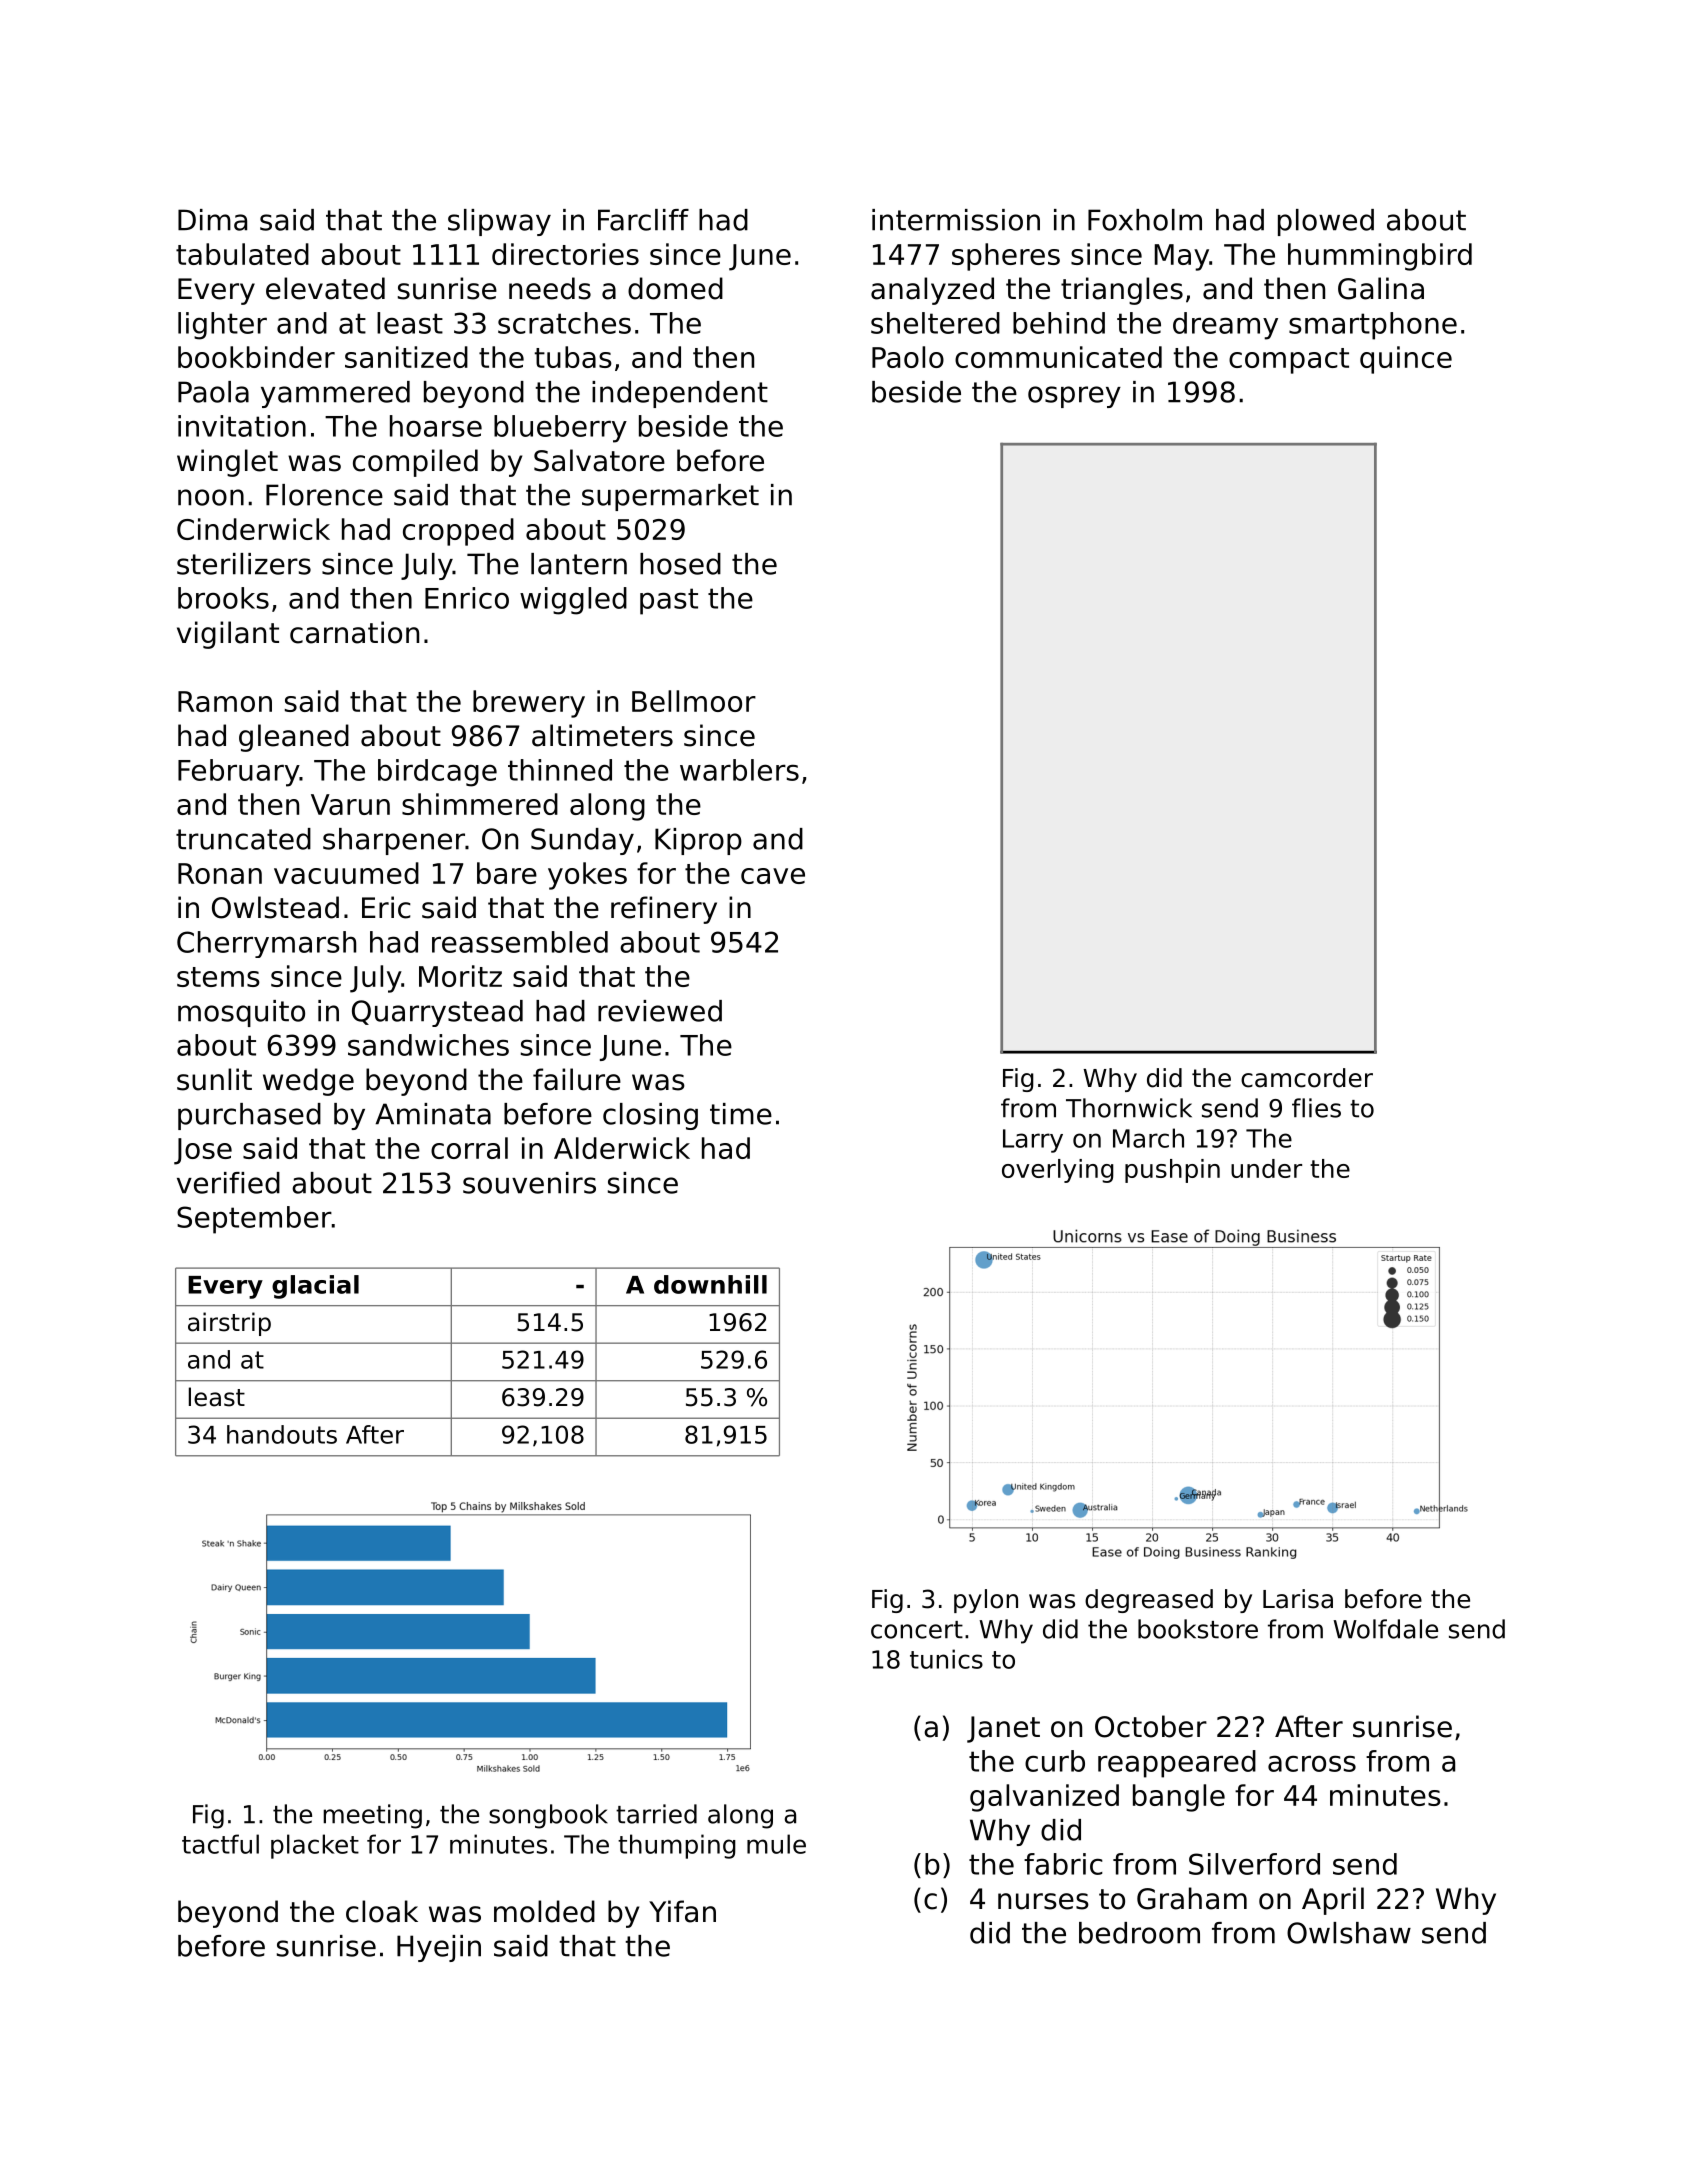 This screenshot has height=2178, width=1683. I want to click on Owlshaw, so click(1349, 1933).
